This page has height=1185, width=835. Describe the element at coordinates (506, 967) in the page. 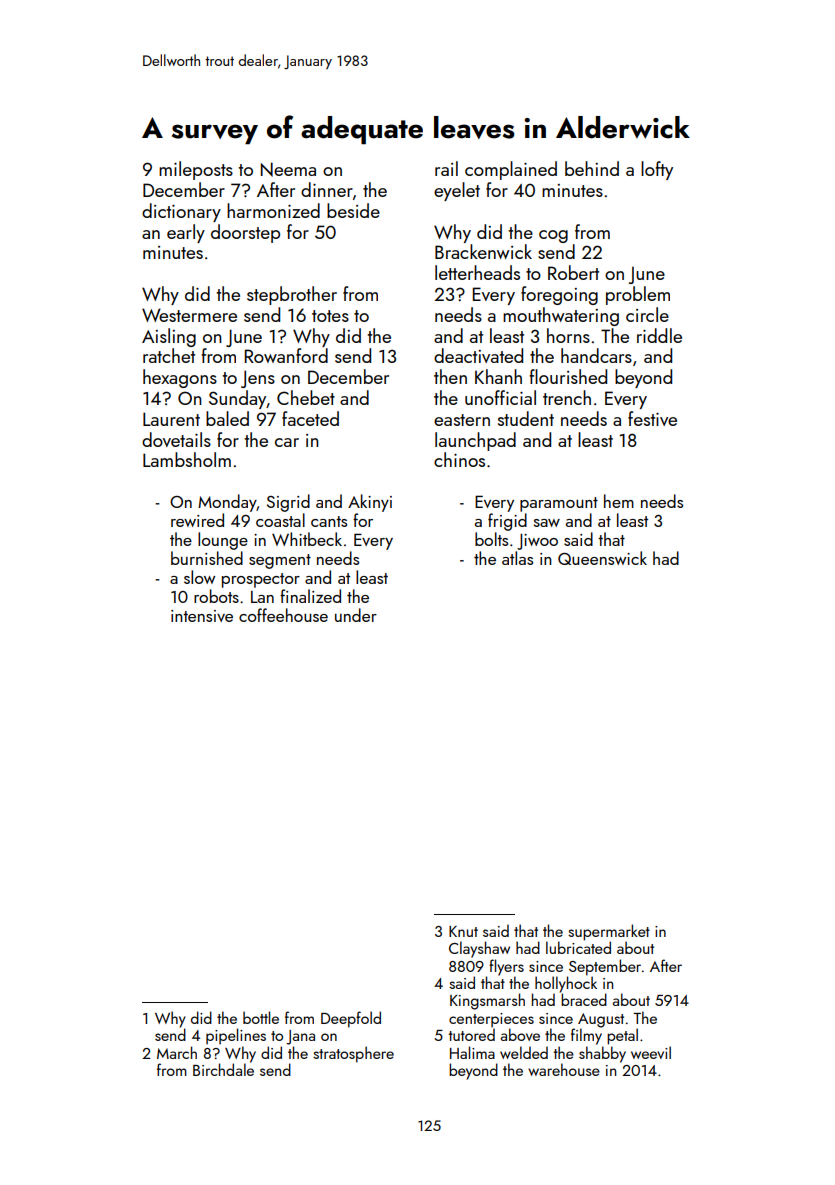

I see `flyers` at that location.
